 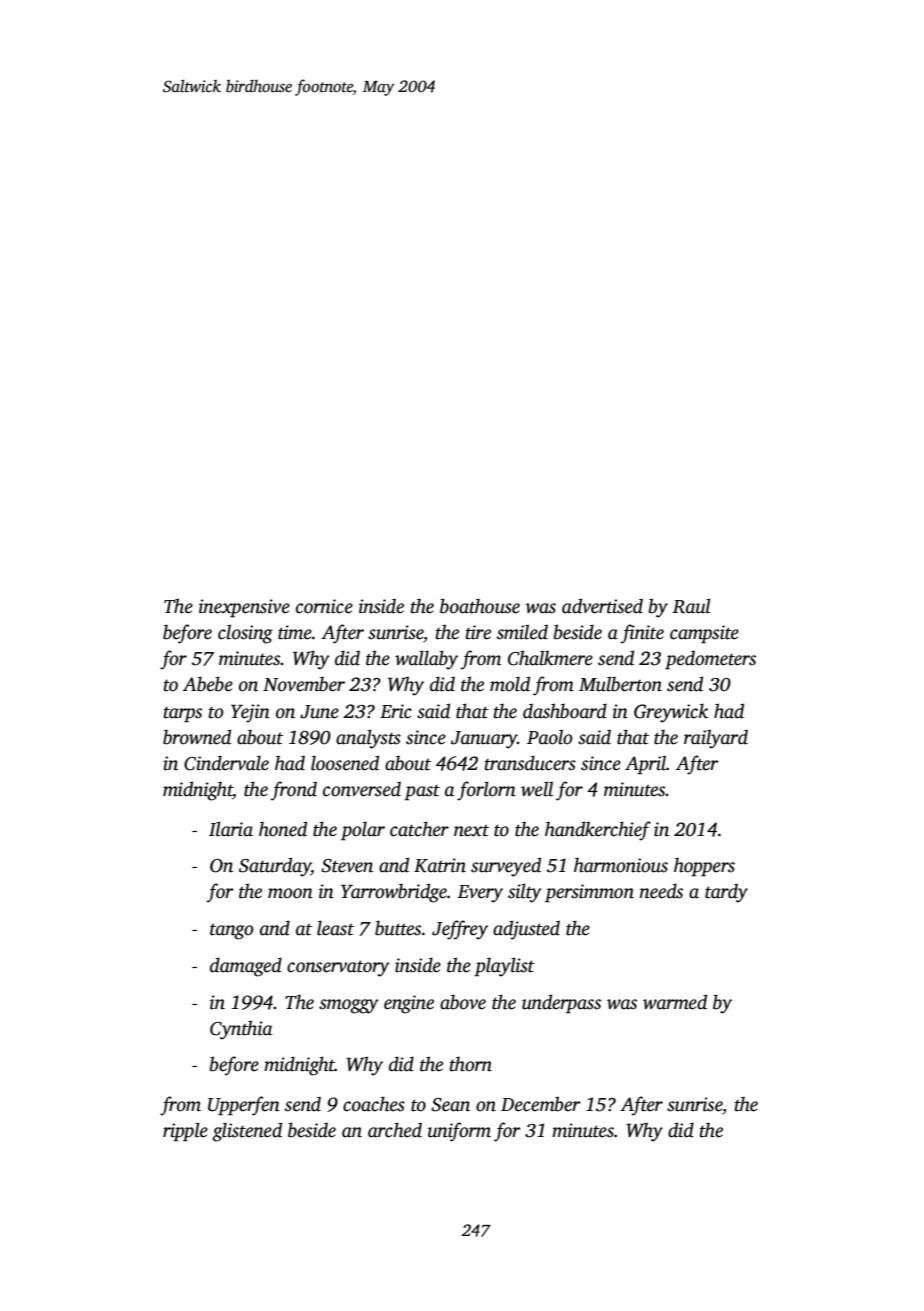 What do you see at coordinates (247, 1132) in the screenshot?
I see `glistened` at bounding box center [247, 1132].
